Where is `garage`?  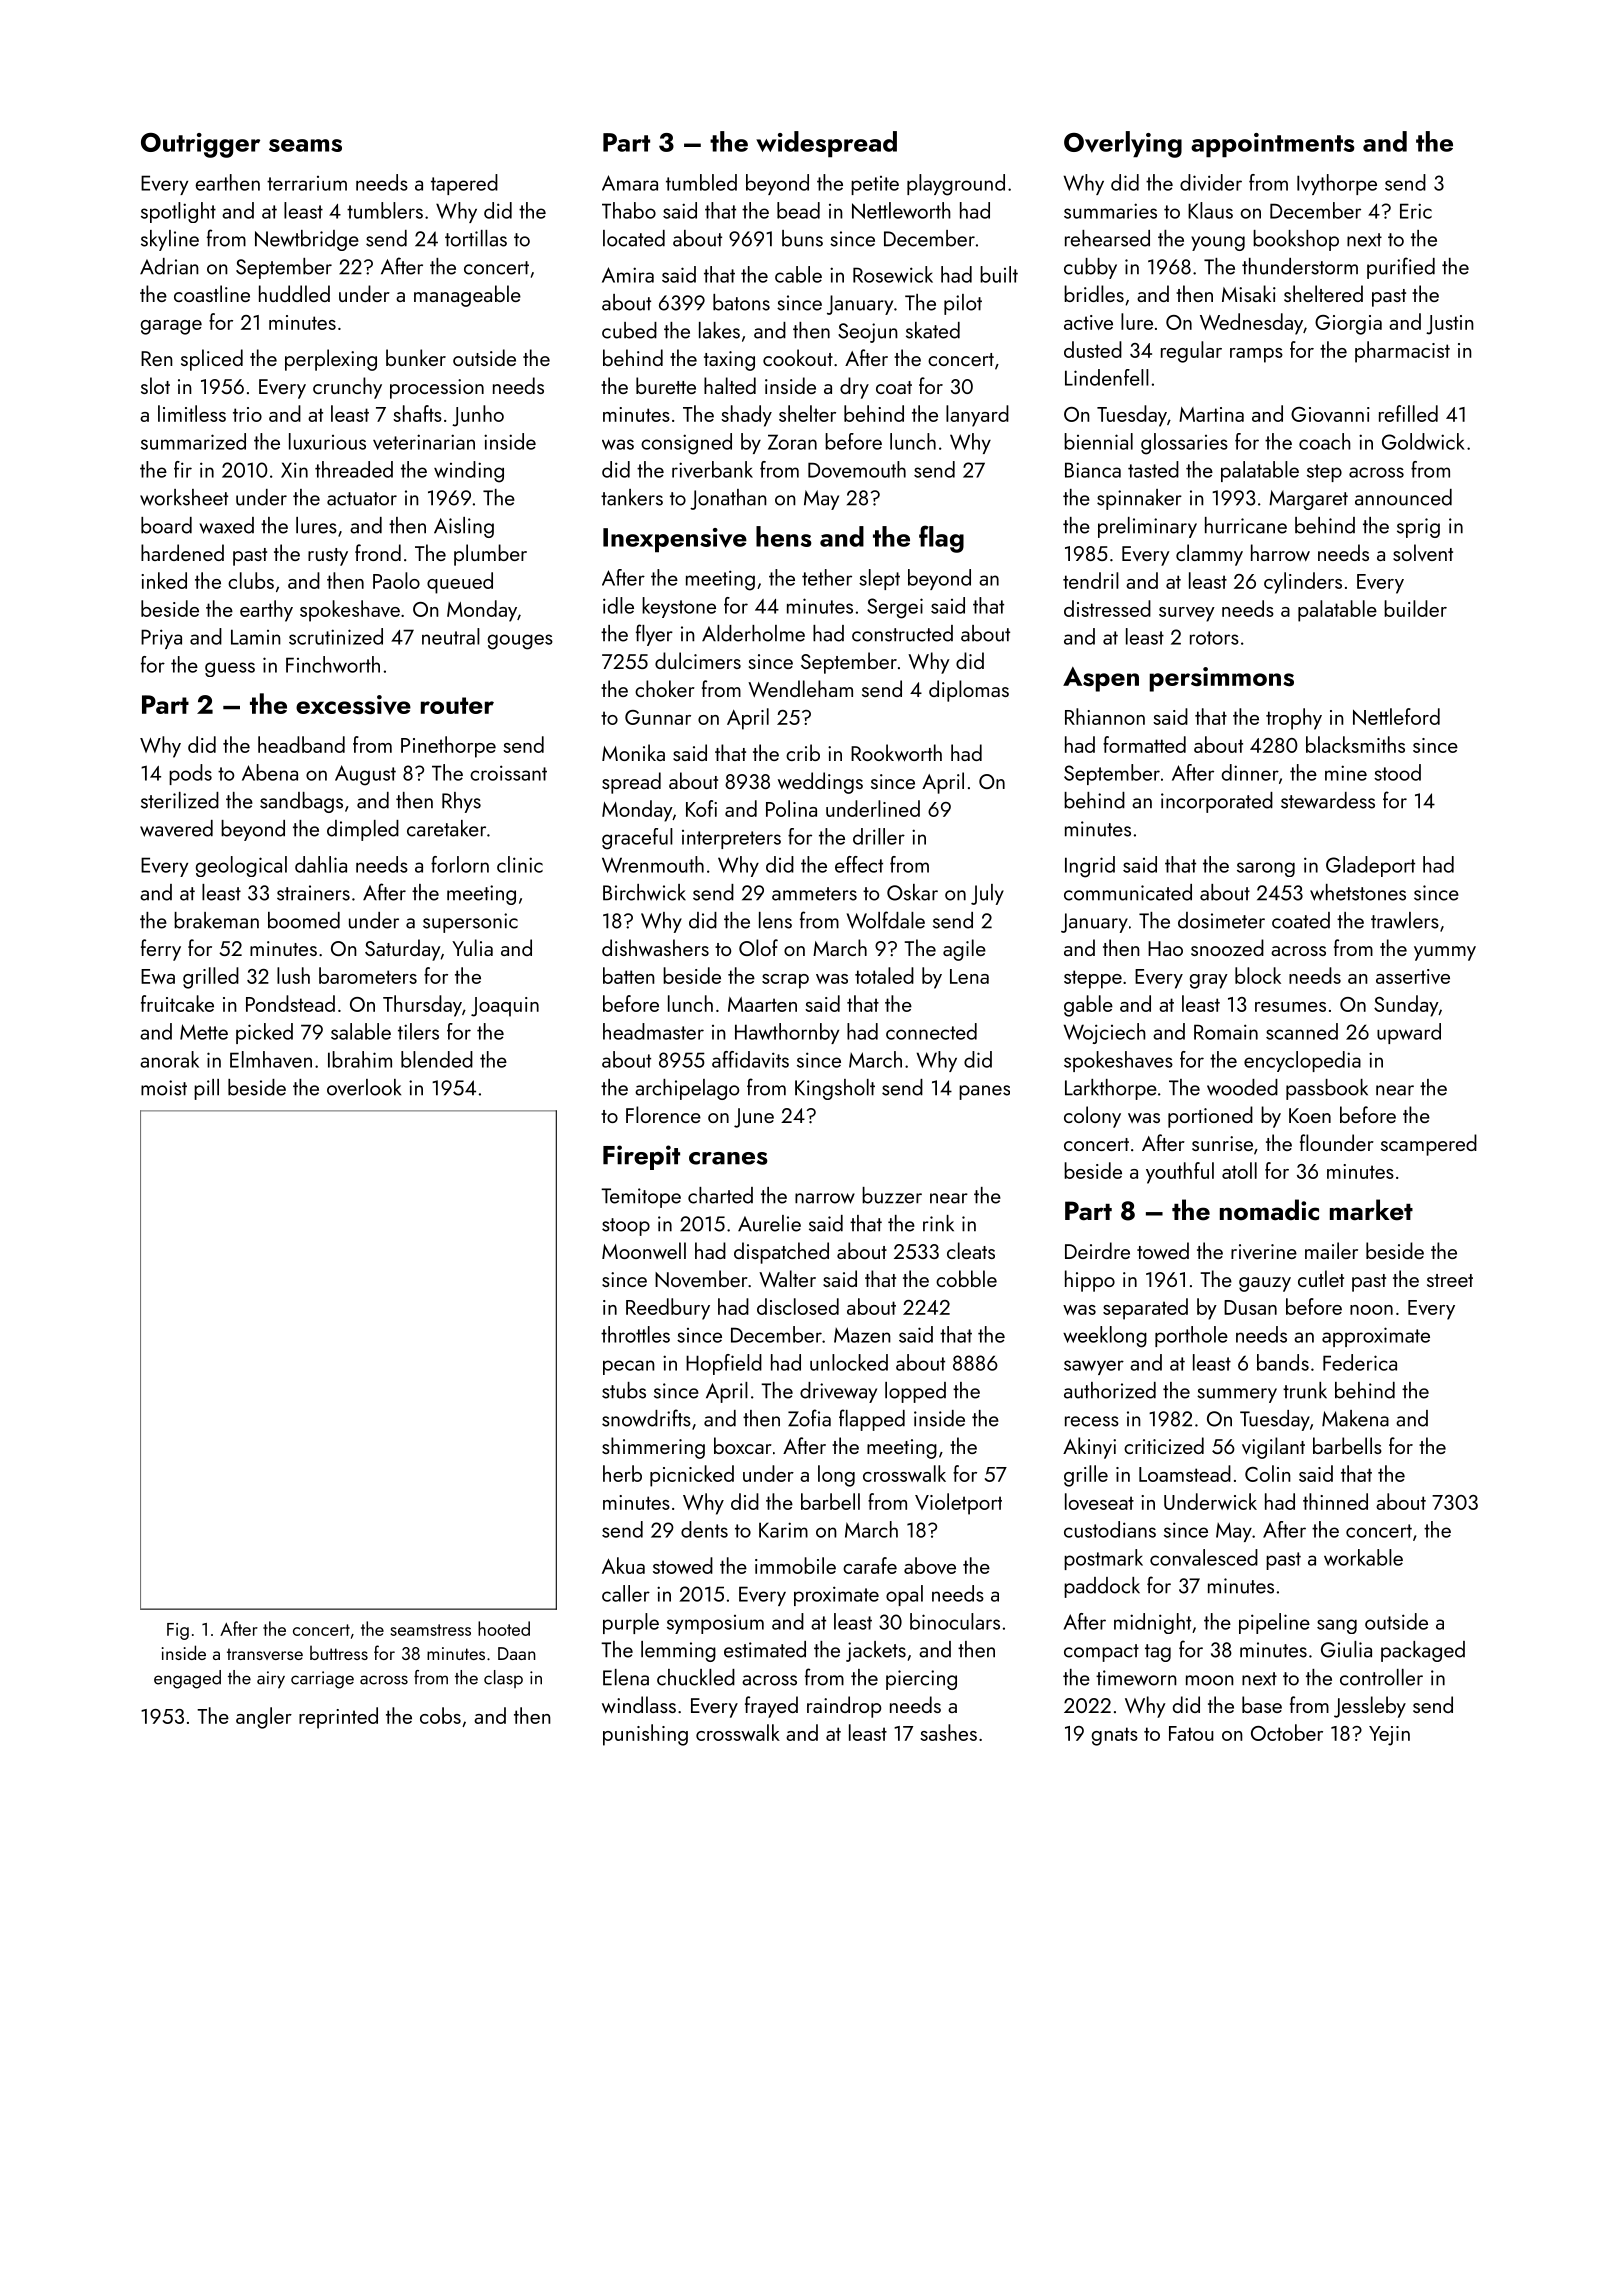 garage is located at coordinates (171, 327).
